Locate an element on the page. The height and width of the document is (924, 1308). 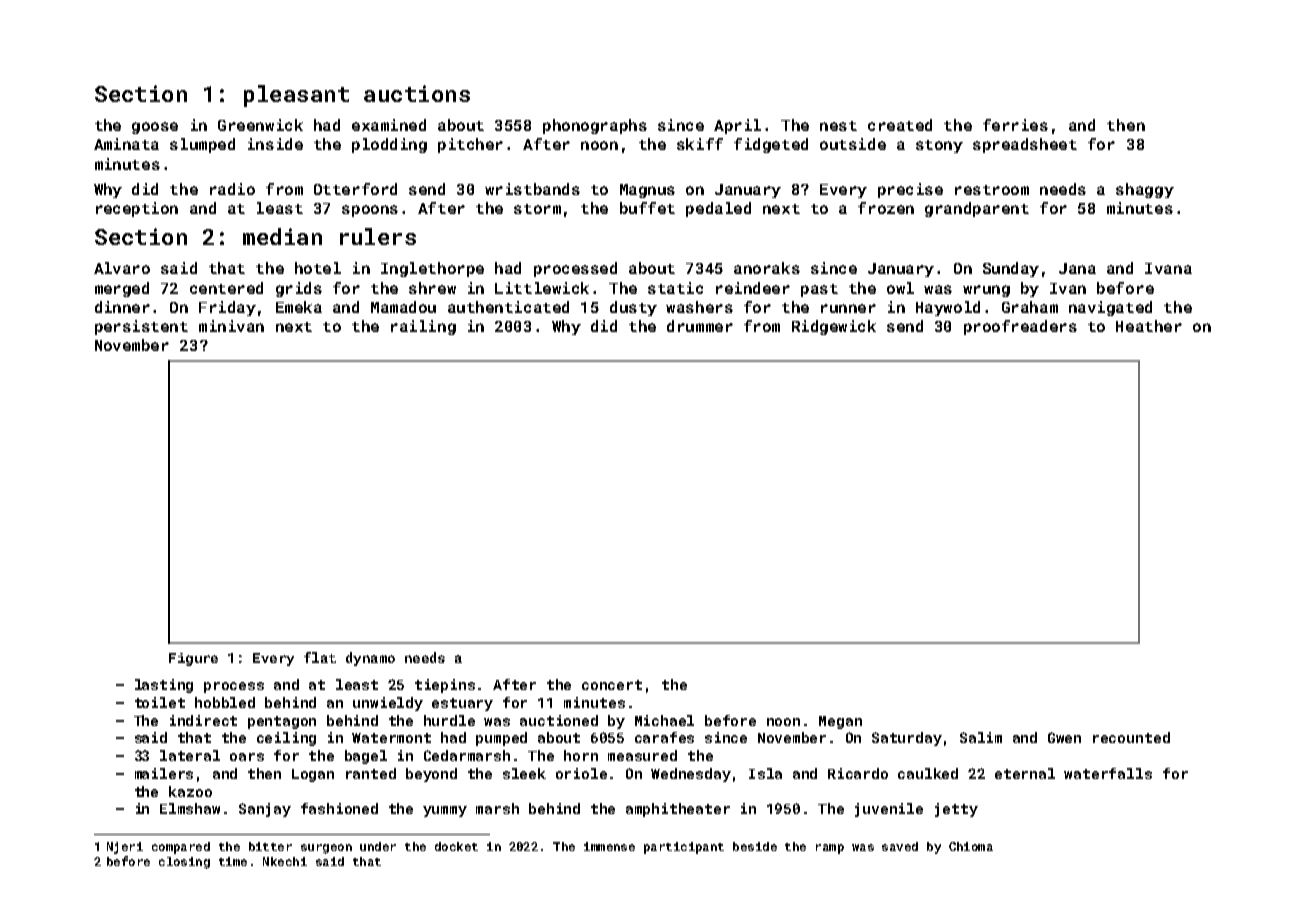
phonographs is located at coordinates (595, 126).
